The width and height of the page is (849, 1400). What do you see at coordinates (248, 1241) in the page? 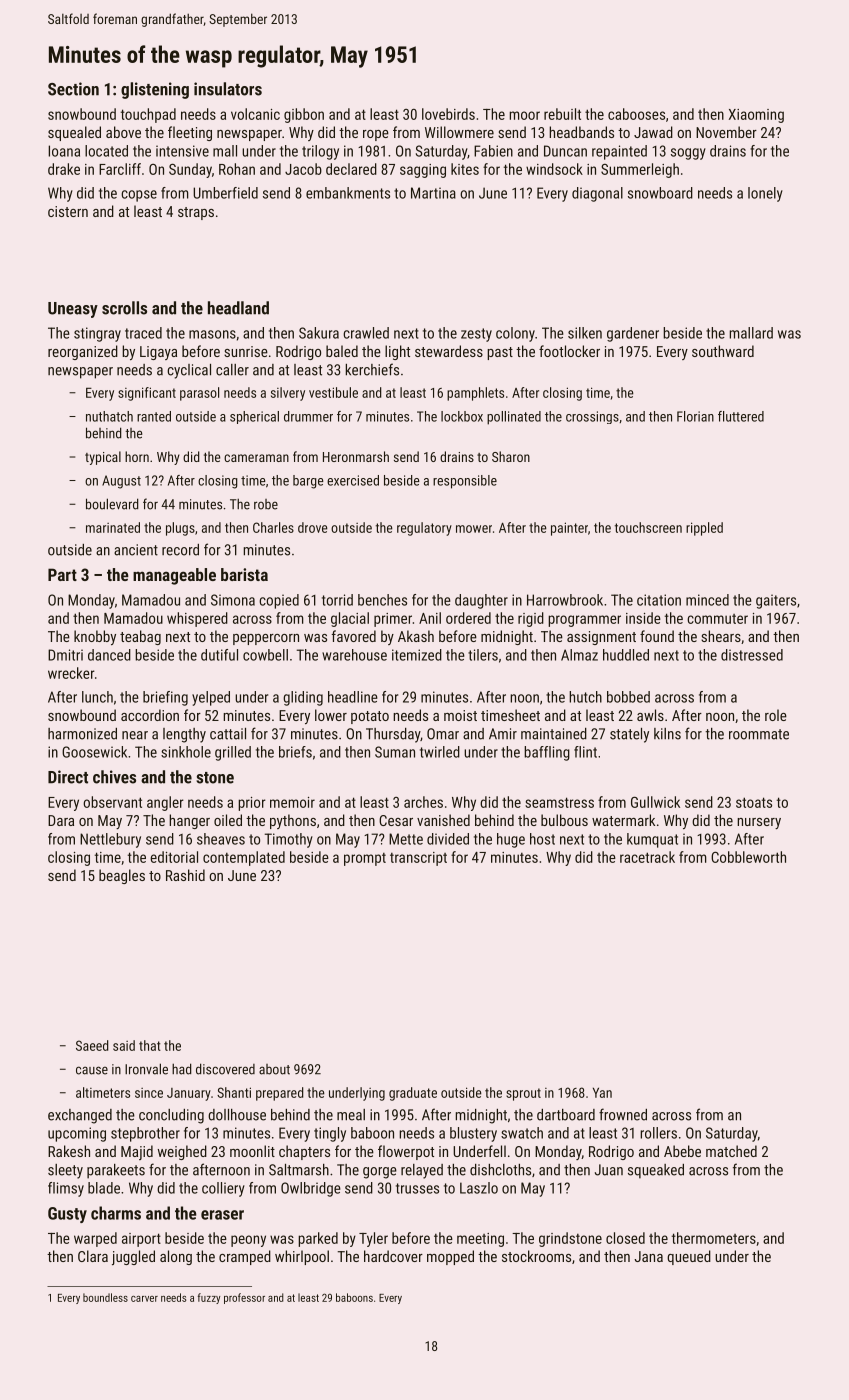
I see `peony` at bounding box center [248, 1241].
